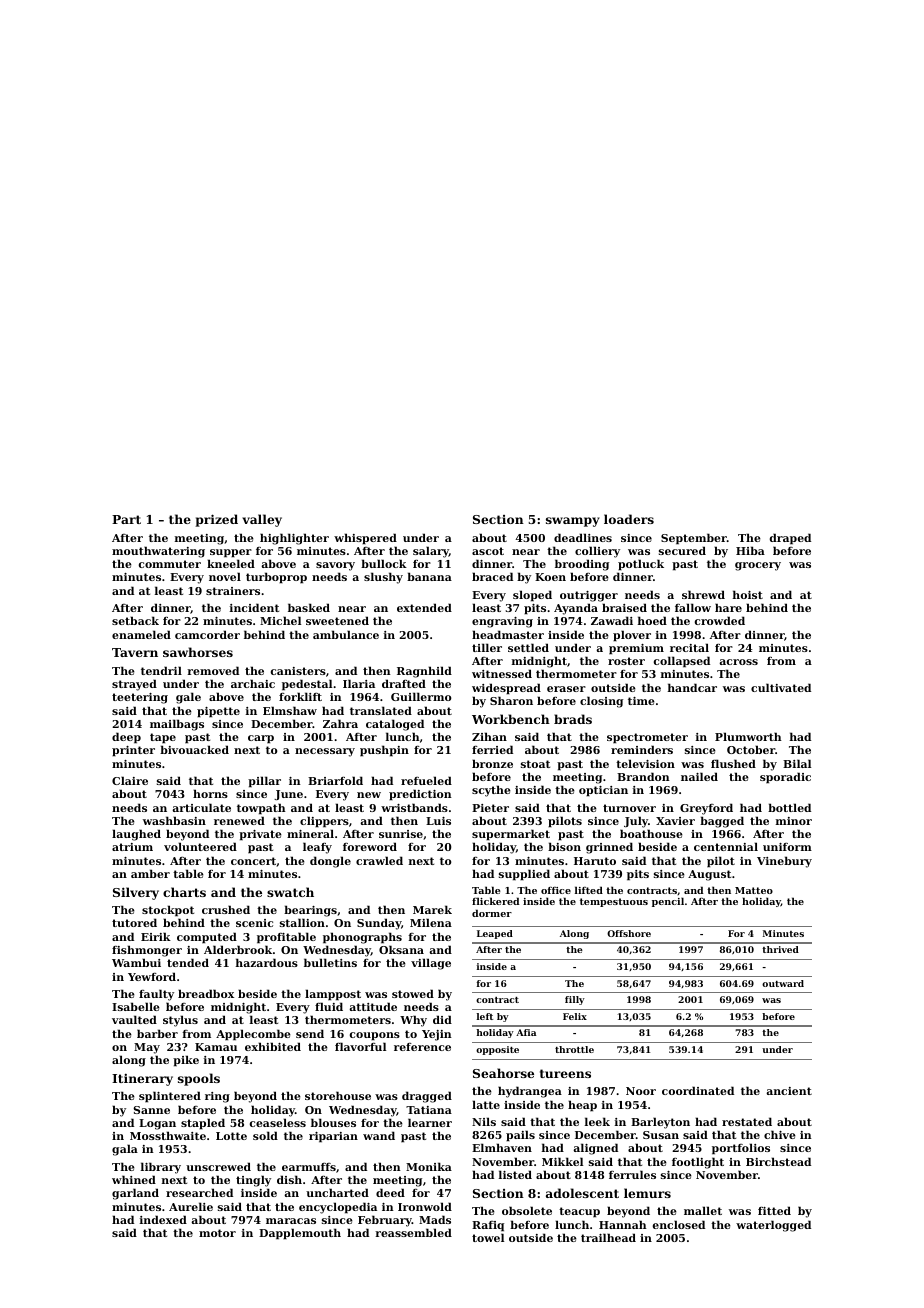 This screenshot has width=924, height=1308. Describe the element at coordinates (575, 1000) in the screenshot. I see `filly` at that location.
